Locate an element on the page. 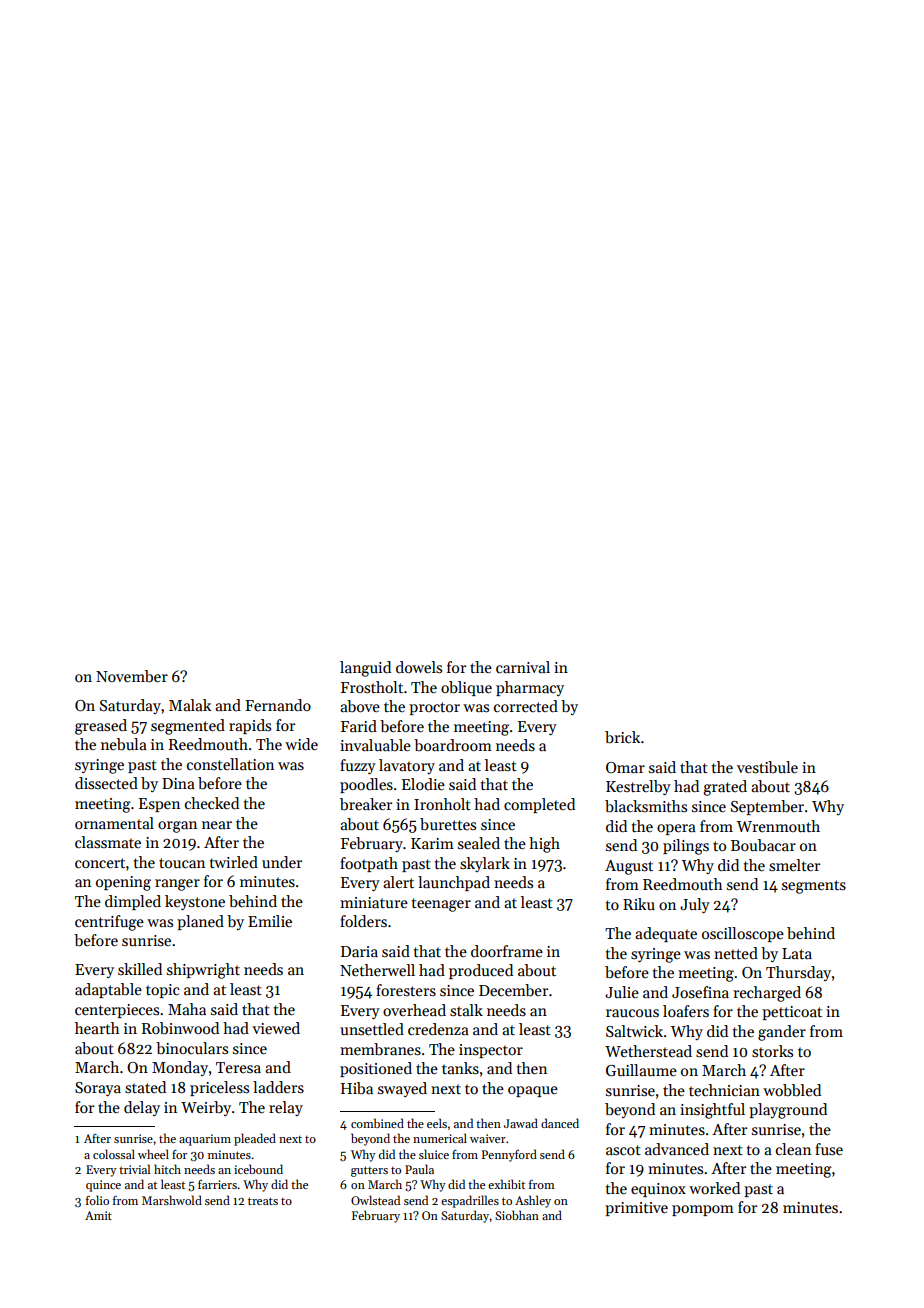  advanced is located at coordinates (677, 1149).
